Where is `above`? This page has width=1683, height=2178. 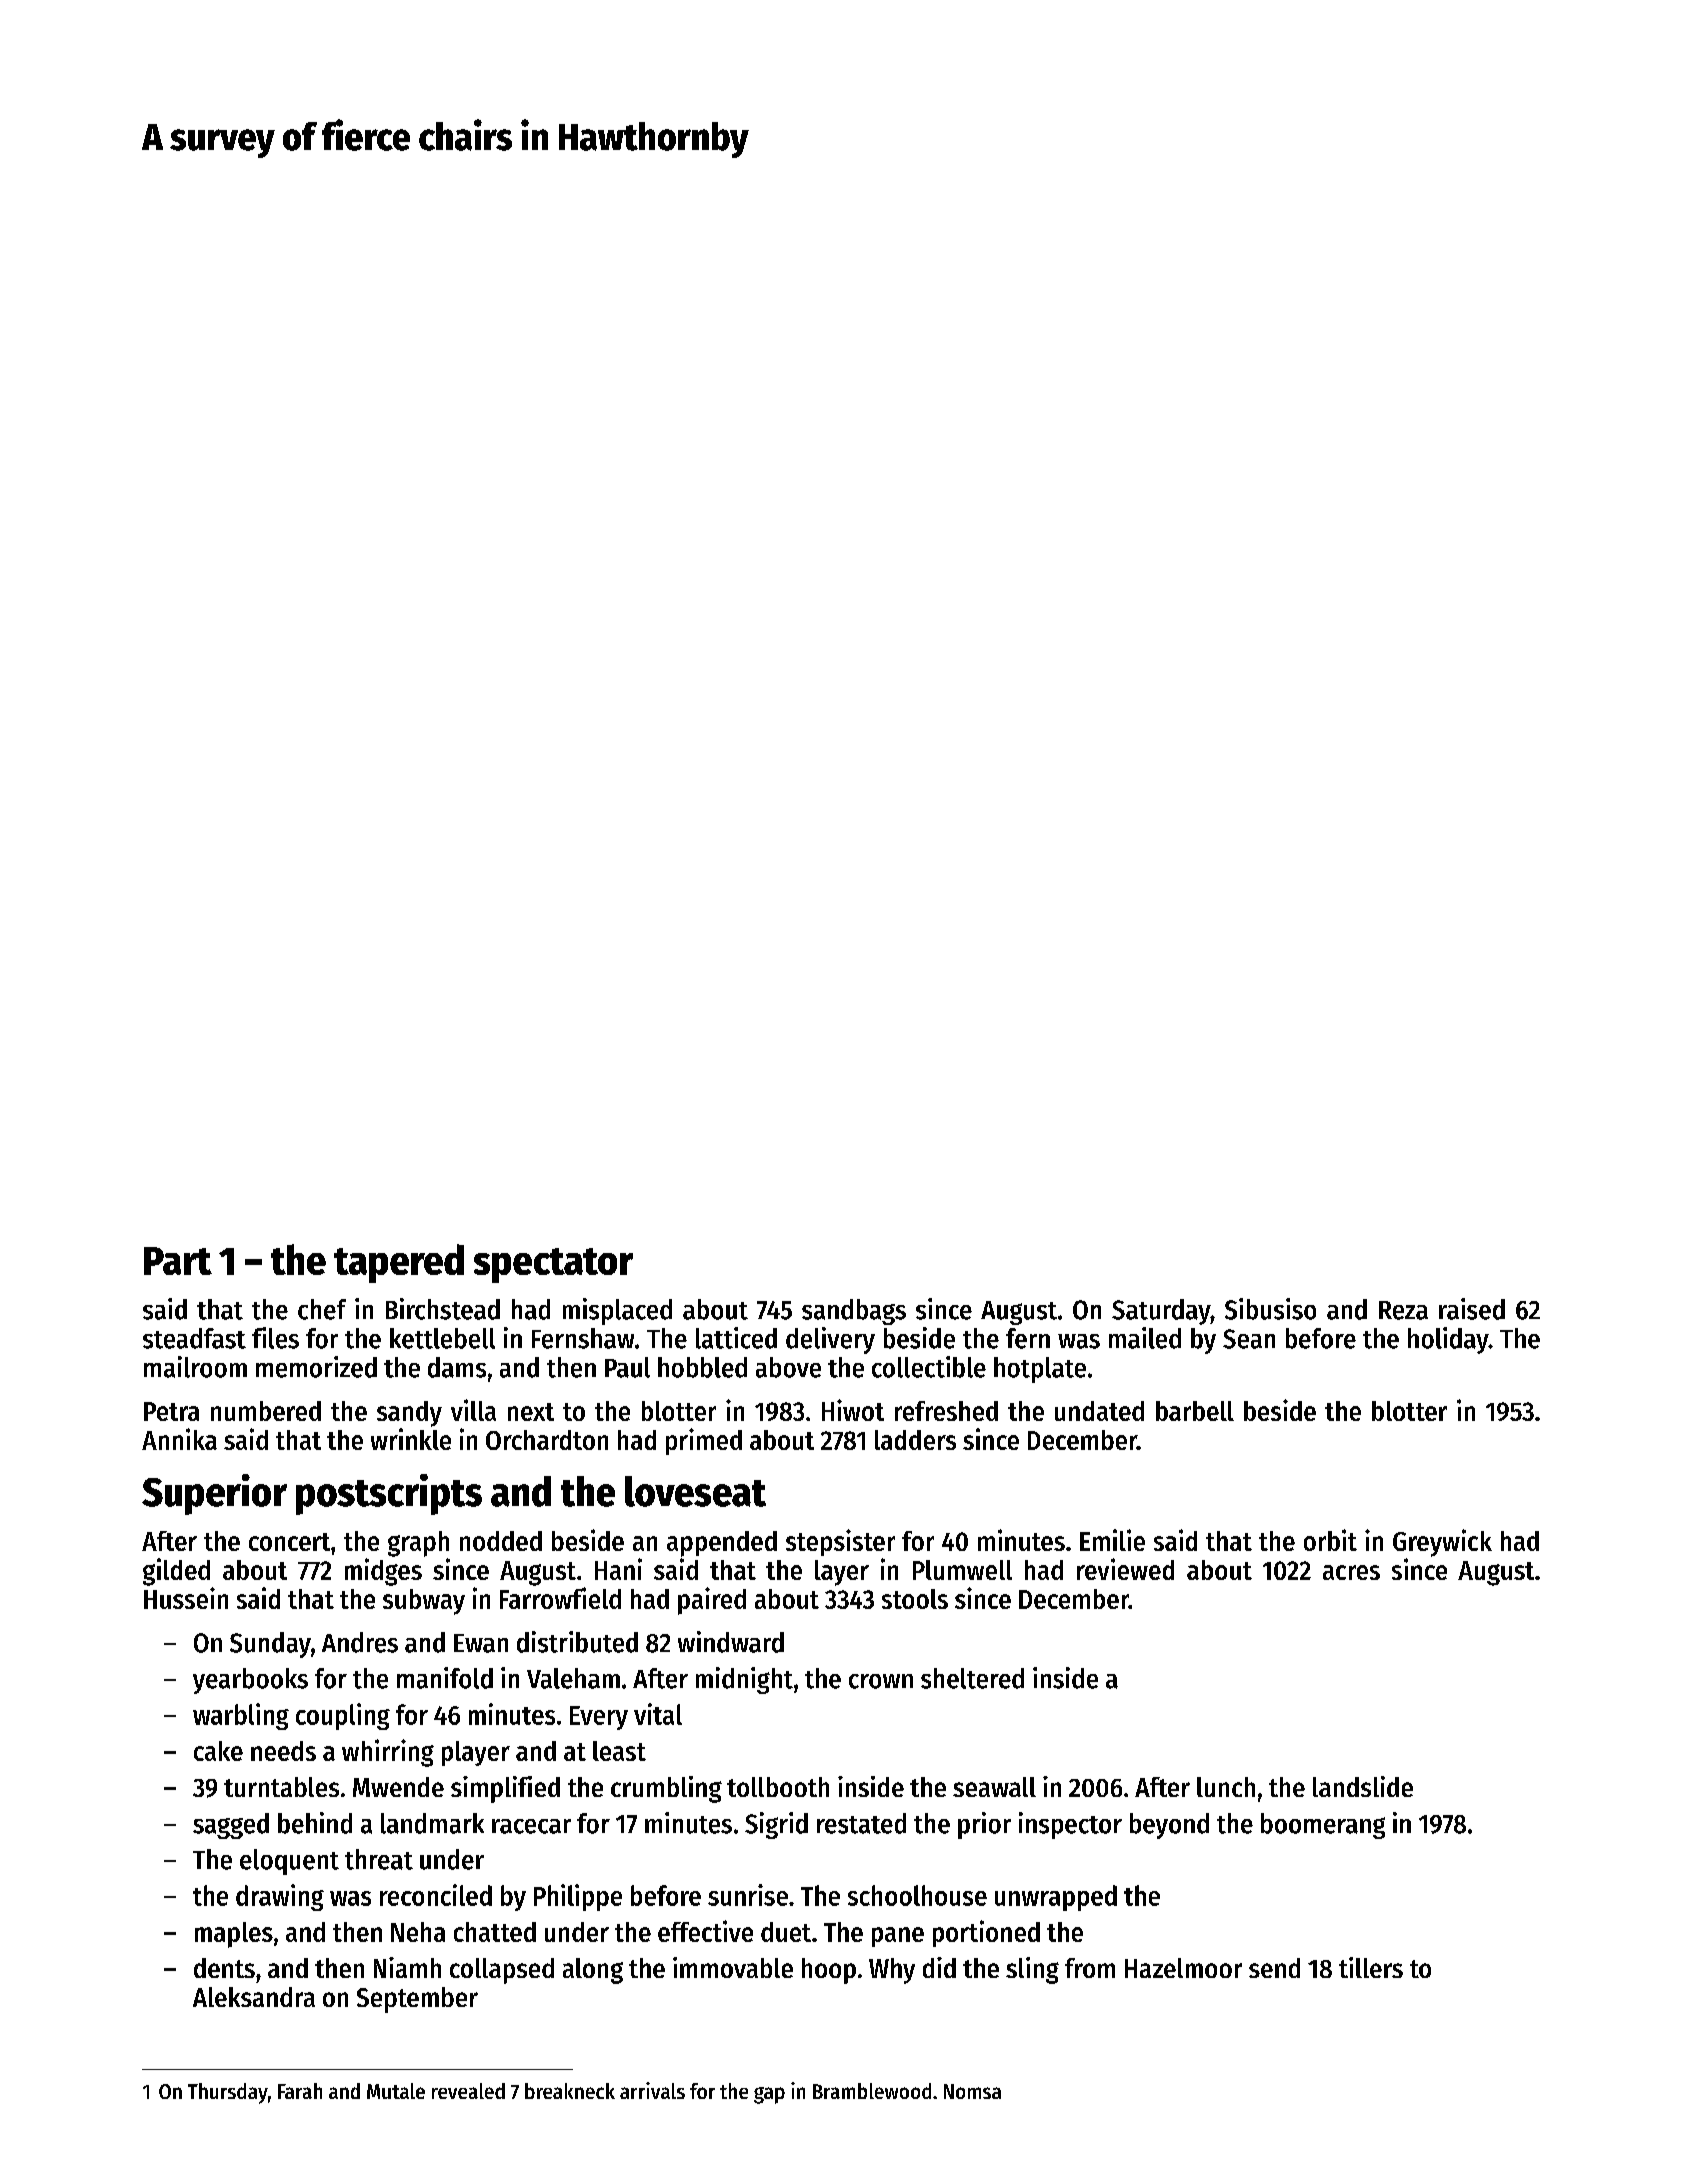 above is located at coordinates (788, 1367).
